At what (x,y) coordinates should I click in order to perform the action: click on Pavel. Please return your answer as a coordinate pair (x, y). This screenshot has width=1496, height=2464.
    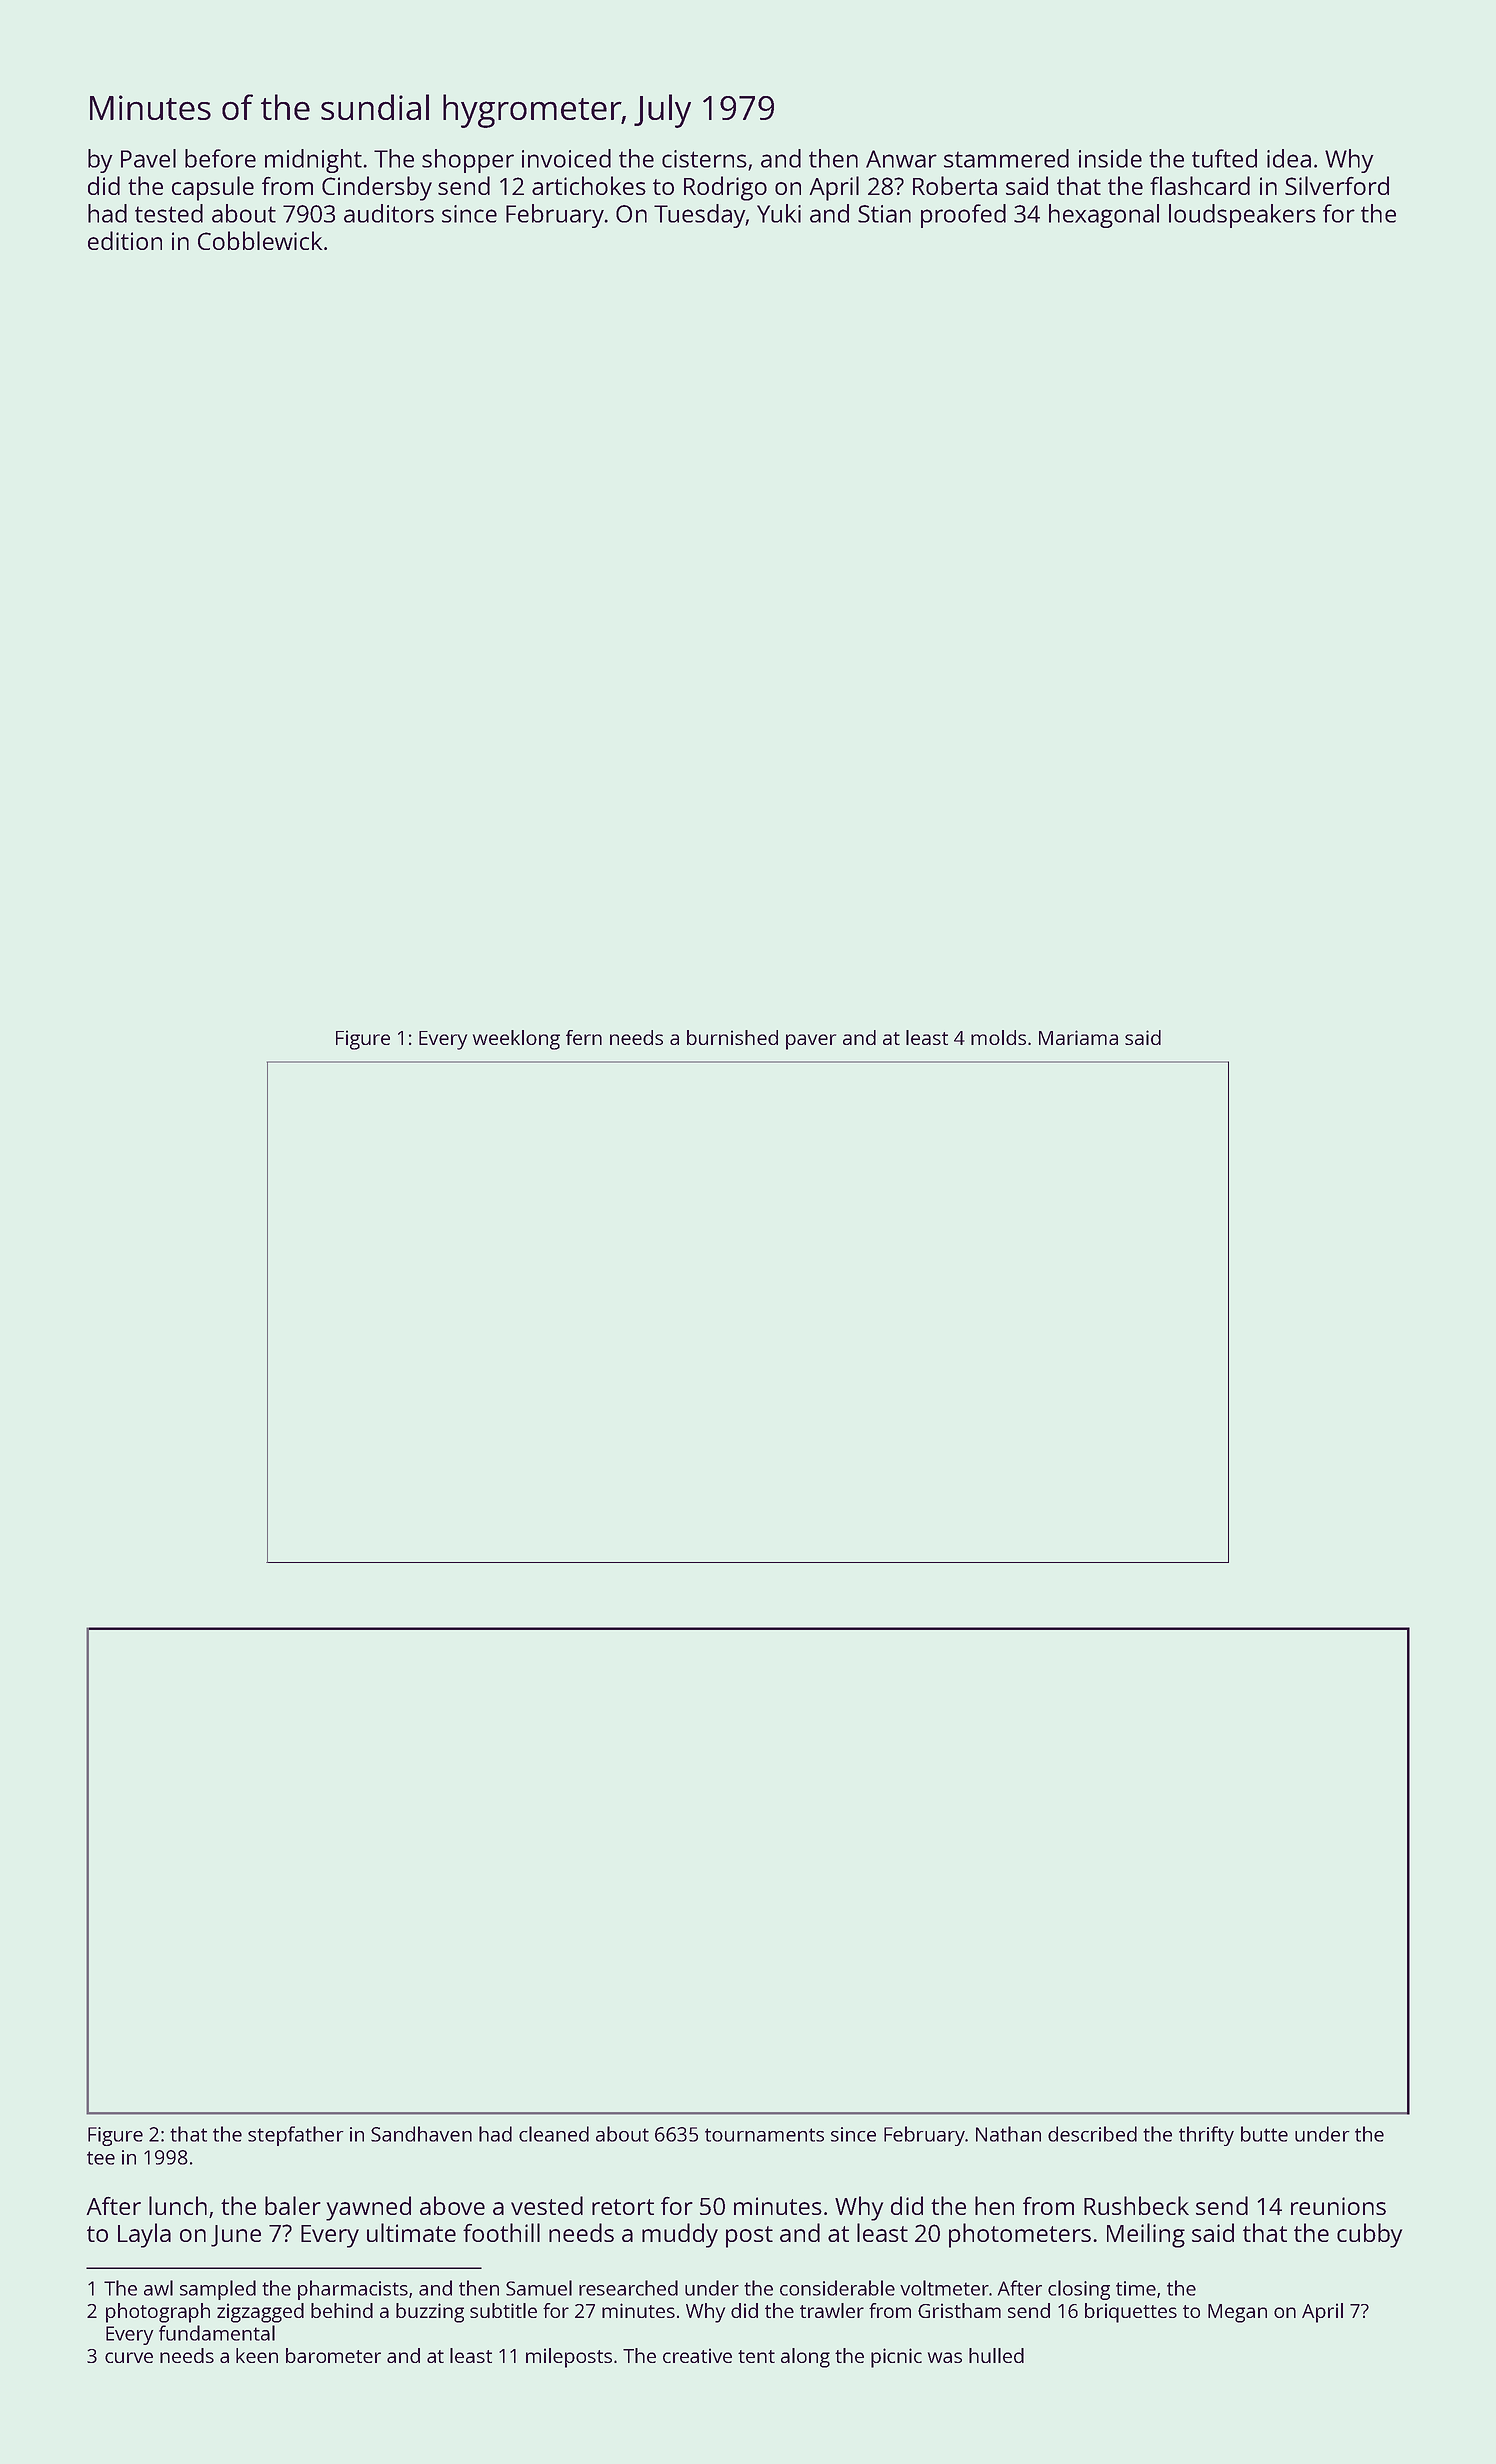
    Looking at the image, I should click on (148, 158).
